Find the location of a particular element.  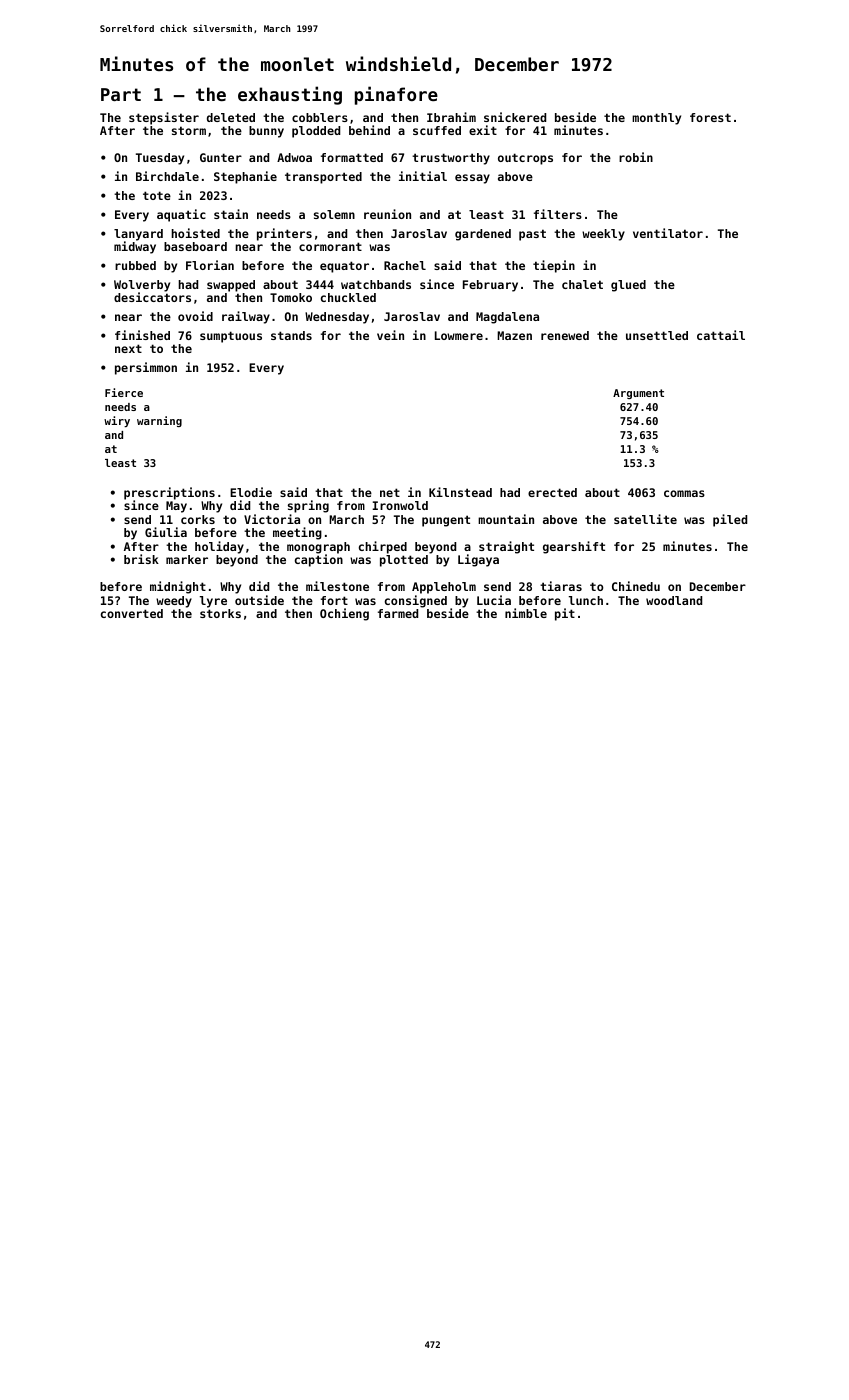

persimmon is located at coordinates (146, 368).
